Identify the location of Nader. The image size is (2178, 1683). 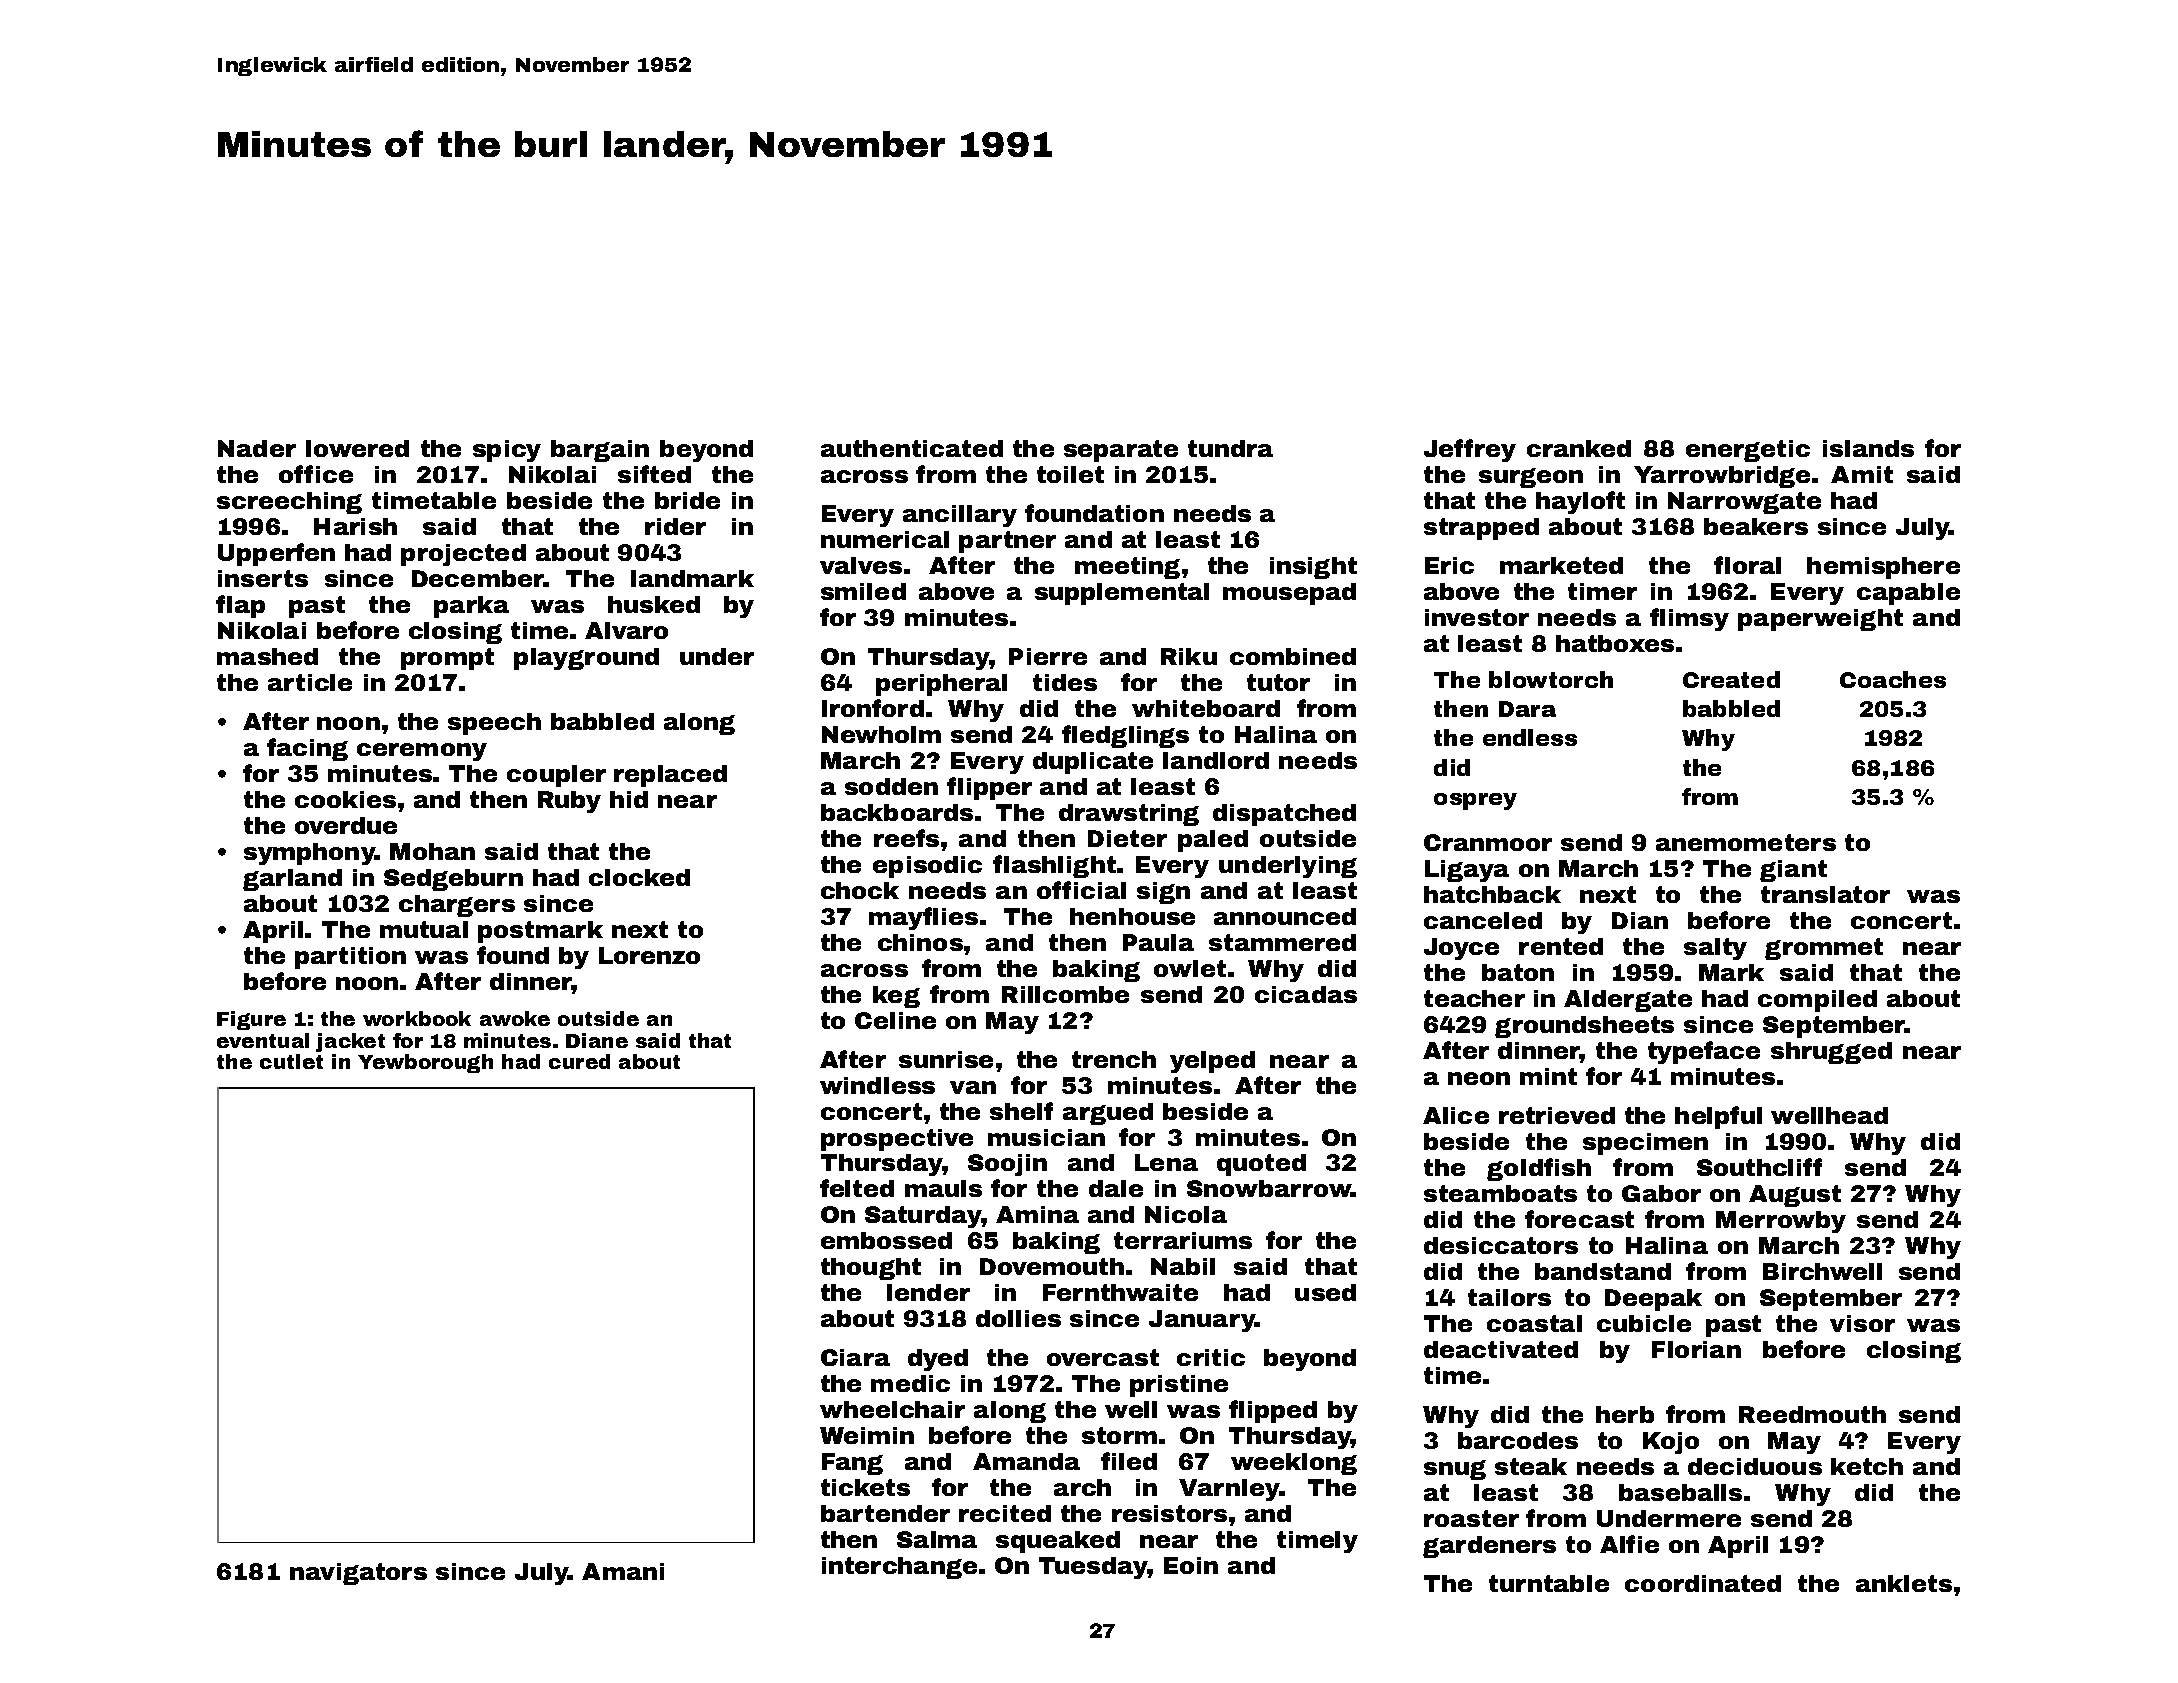
(257, 448).
